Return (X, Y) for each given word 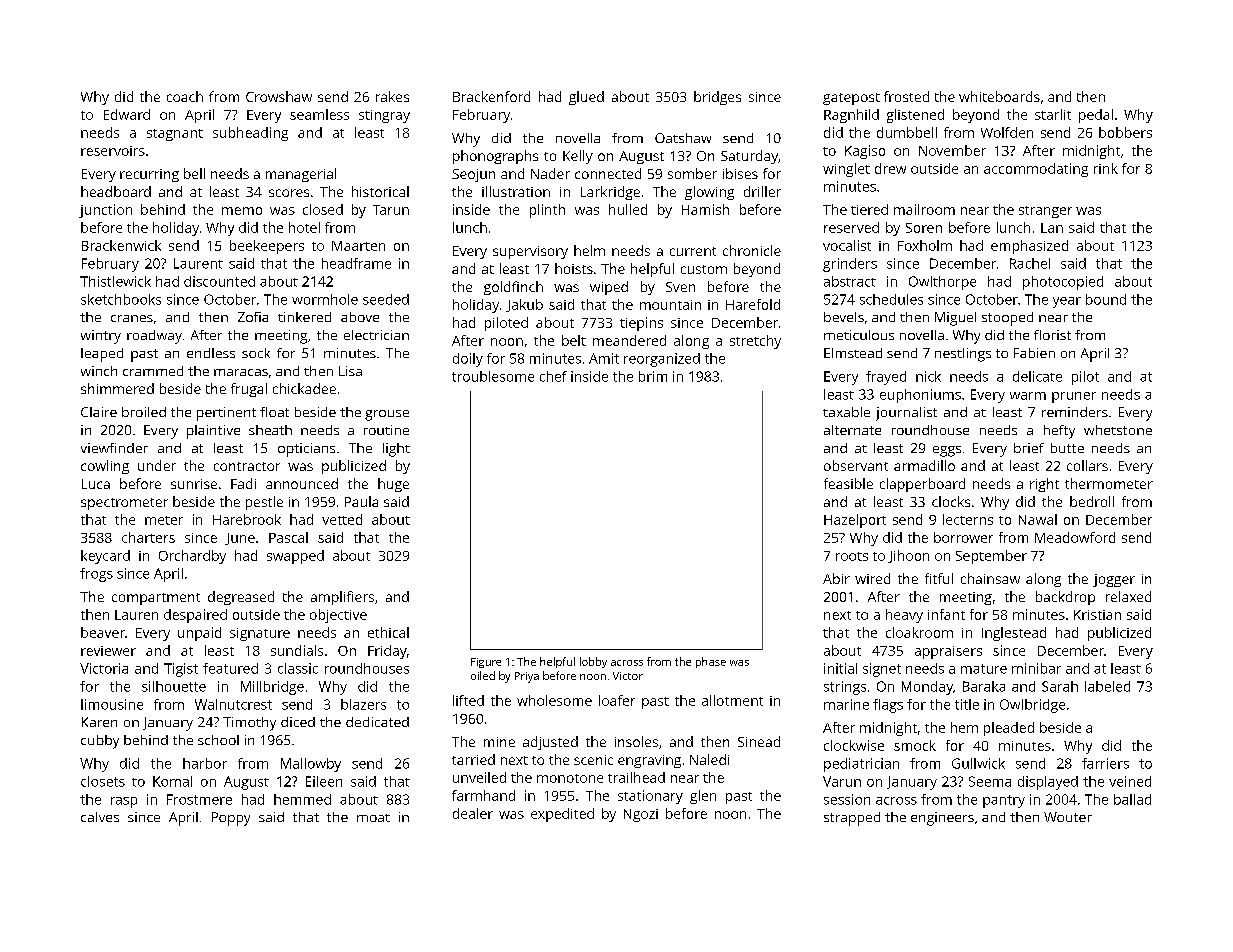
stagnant (175, 135)
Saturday (749, 157)
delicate (1037, 376)
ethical (388, 632)
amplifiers (342, 598)
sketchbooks (121, 299)
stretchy (755, 342)
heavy (904, 616)
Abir (836, 578)
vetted (342, 519)
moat (373, 818)
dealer (473, 813)
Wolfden (1007, 132)
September (991, 557)
